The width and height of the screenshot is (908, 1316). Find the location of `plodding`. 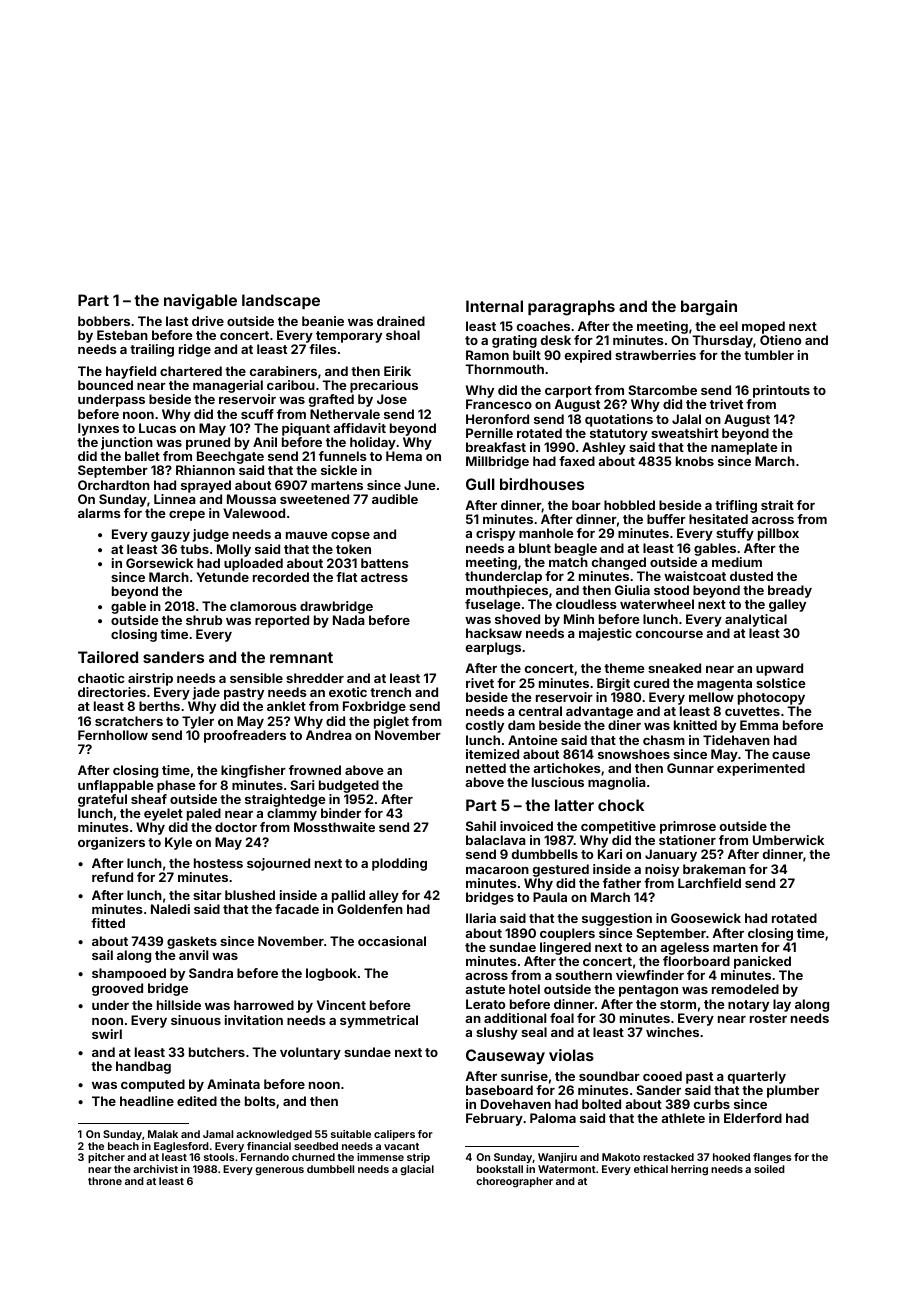

plodding is located at coordinates (399, 864).
